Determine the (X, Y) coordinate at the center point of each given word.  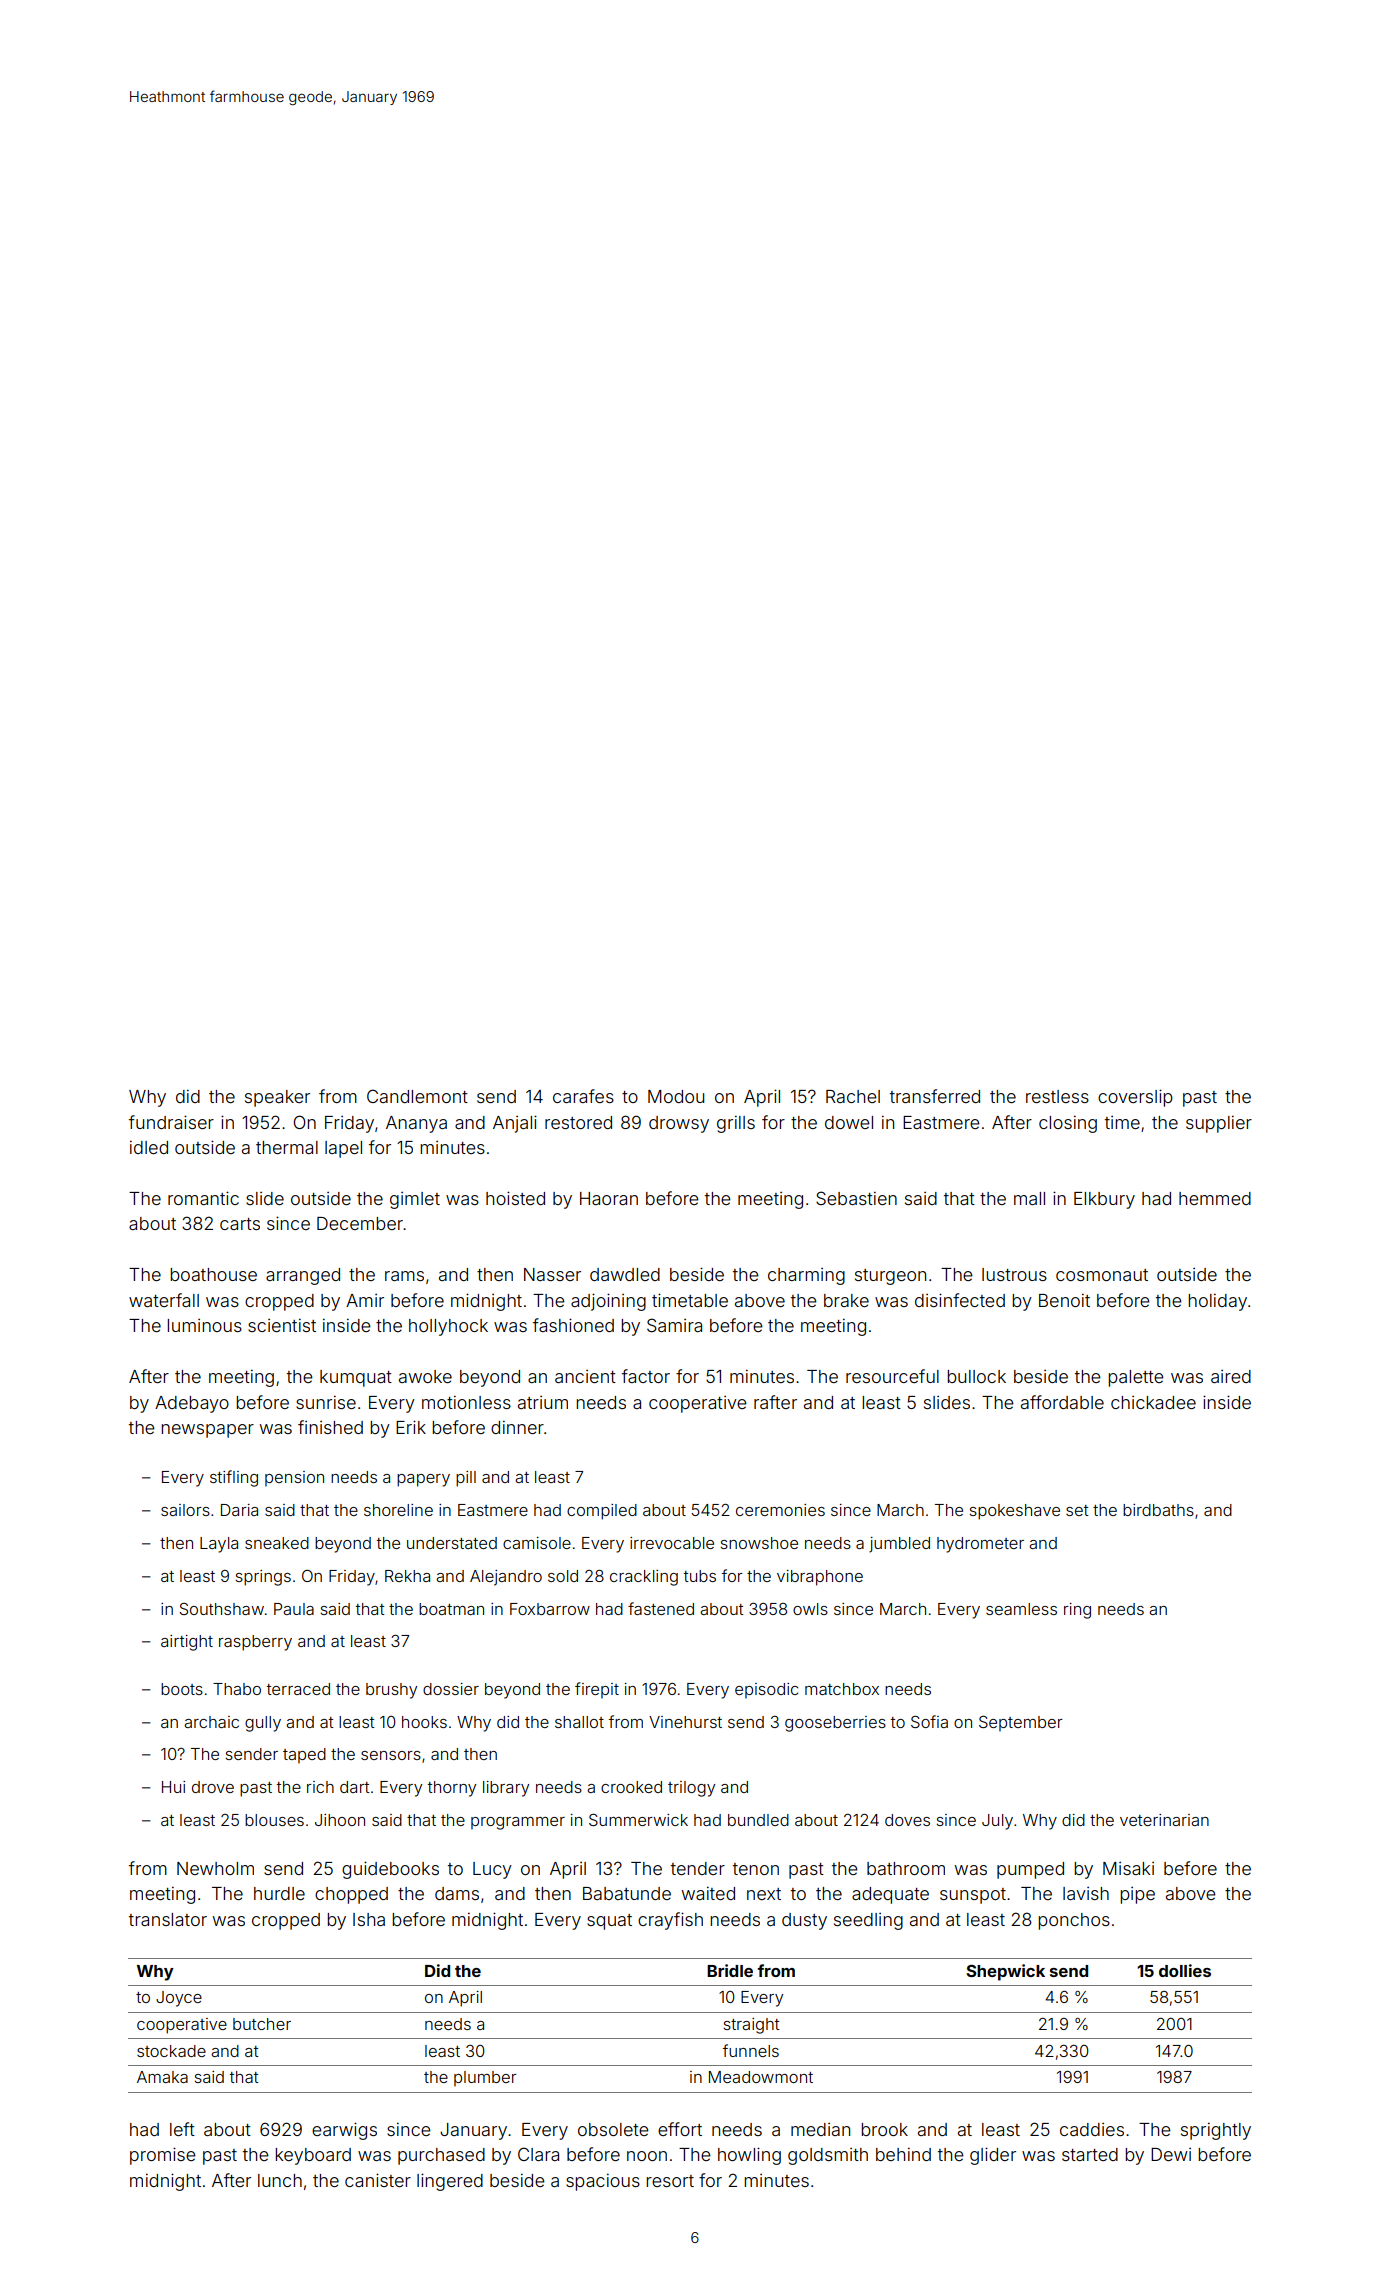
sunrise (326, 1402)
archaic (211, 1722)
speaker (277, 1098)
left (182, 2129)
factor (646, 1376)
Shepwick (1005, 1972)
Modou (676, 1096)
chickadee (1153, 1402)
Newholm (215, 1868)
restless (1057, 1096)
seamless (1021, 1609)
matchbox (842, 1689)
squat (609, 1922)
